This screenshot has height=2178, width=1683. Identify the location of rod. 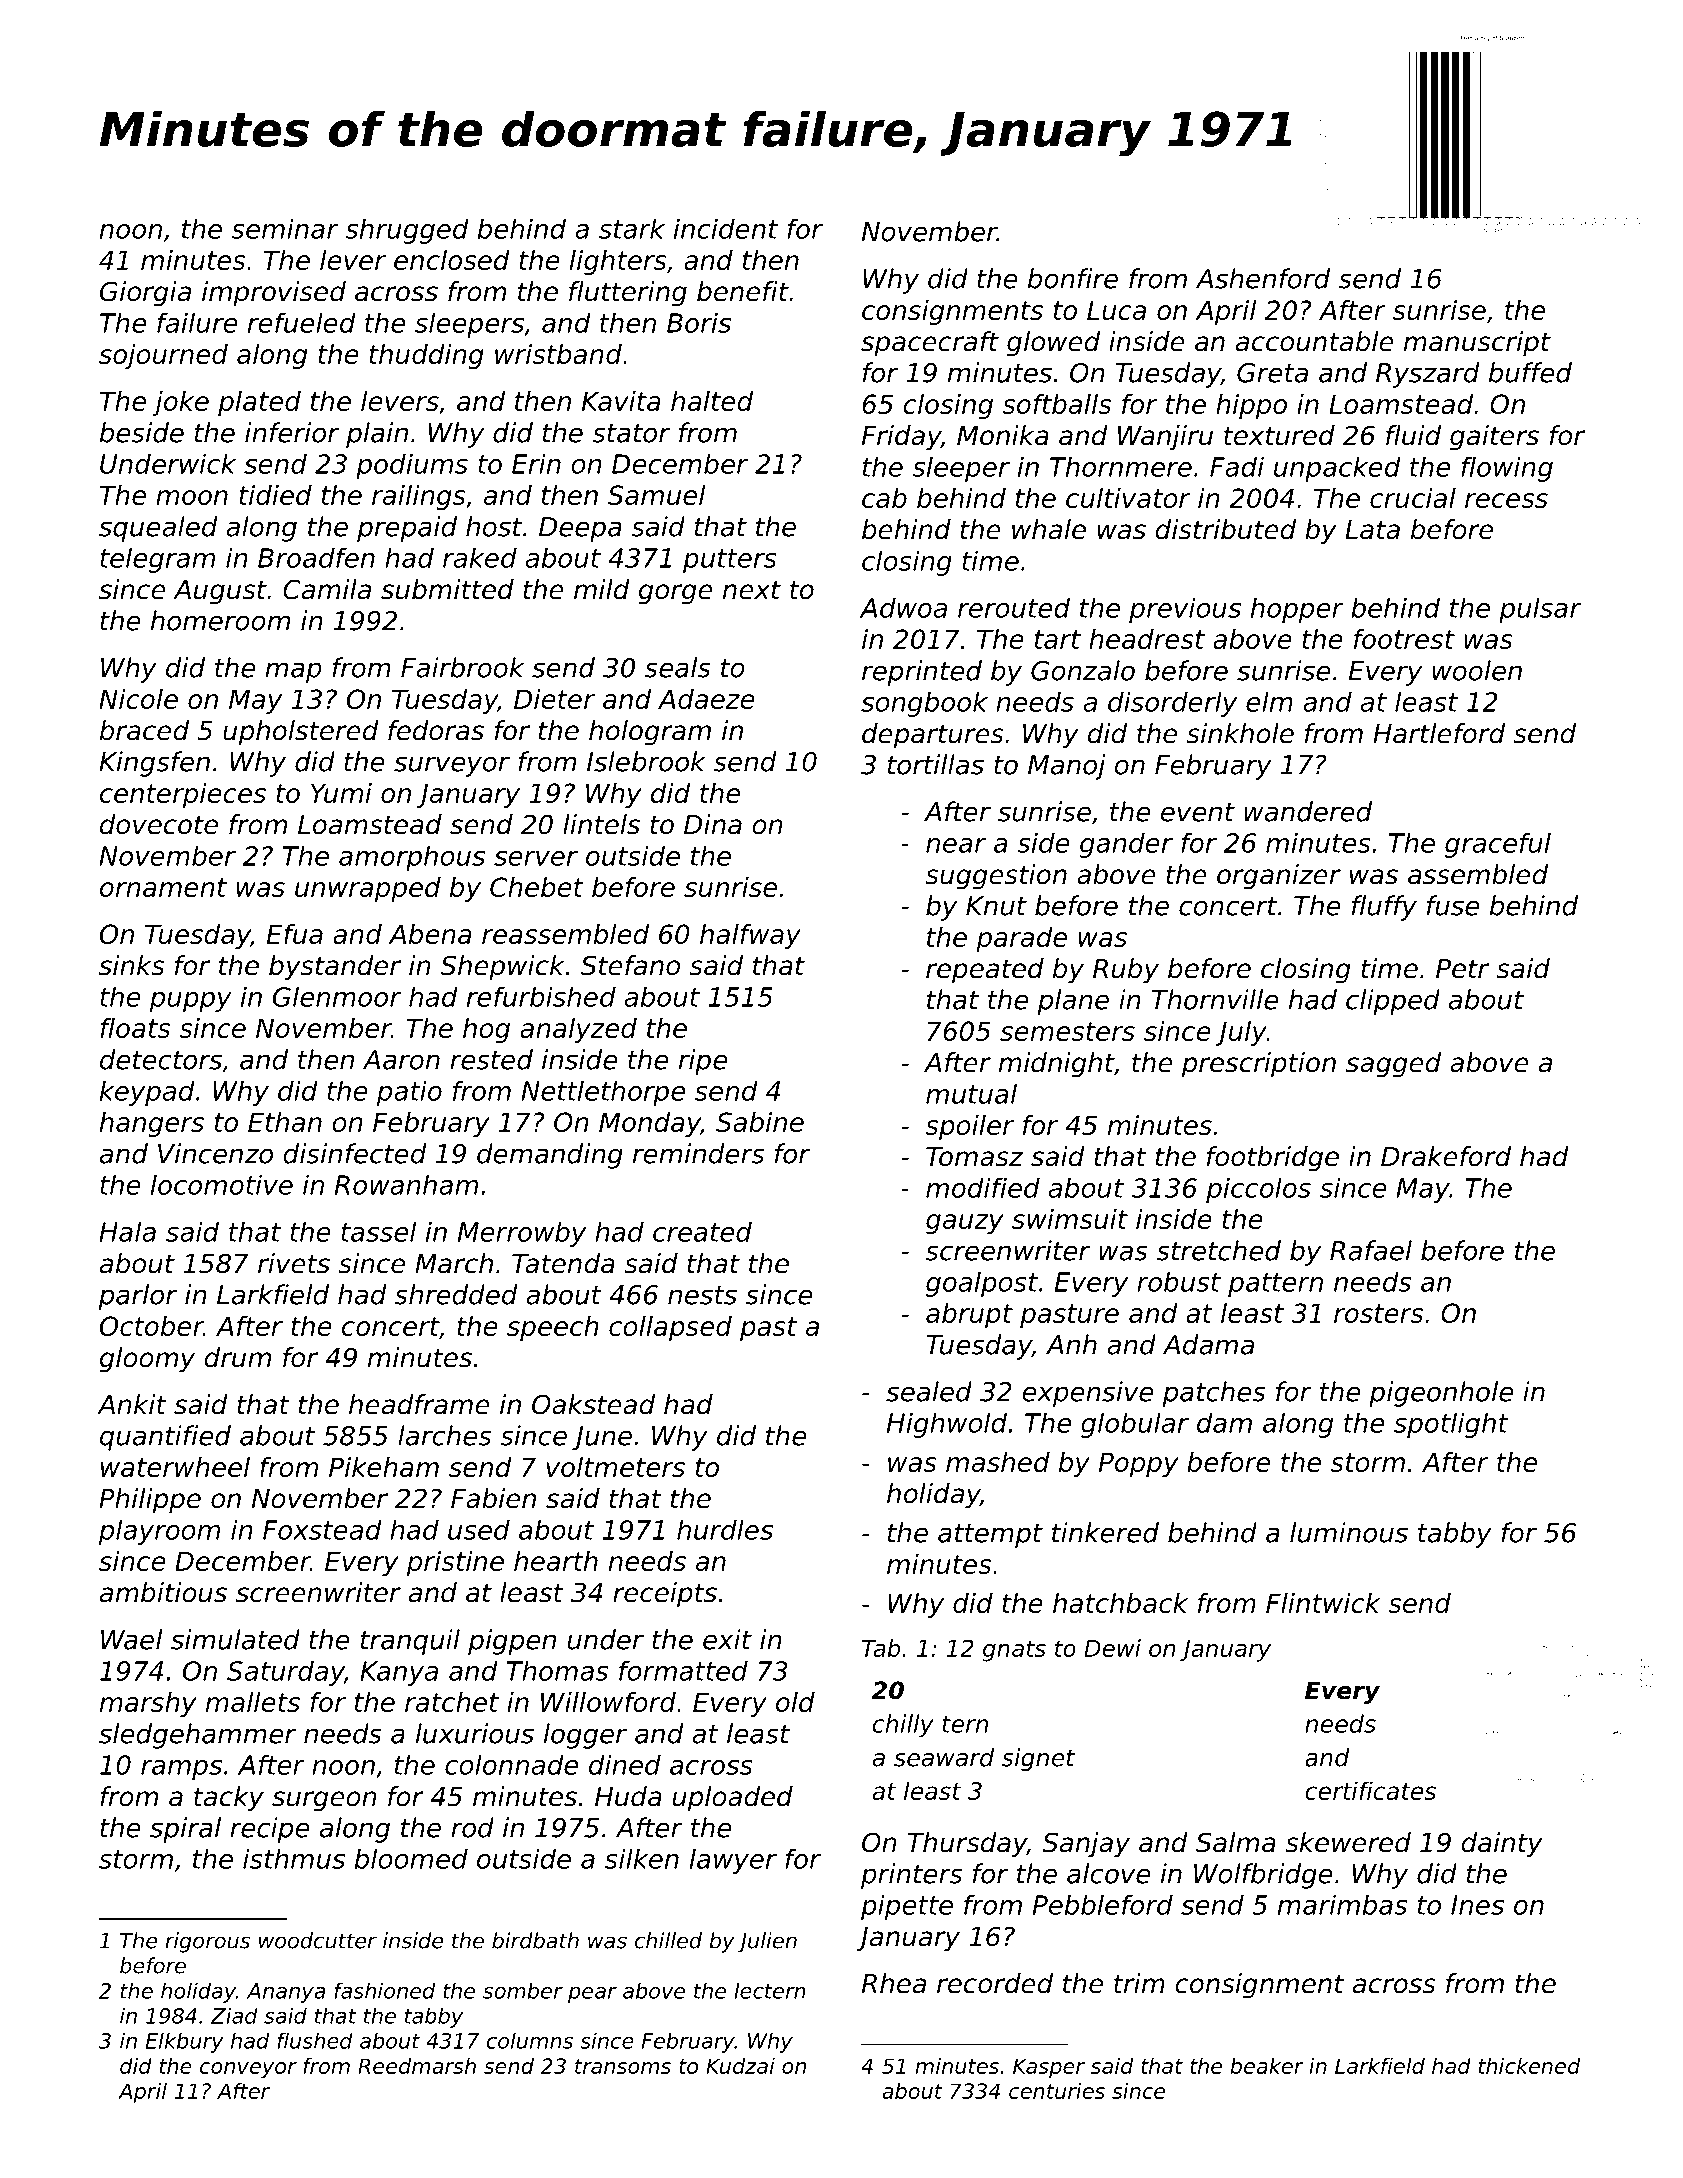
(472, 1827).
